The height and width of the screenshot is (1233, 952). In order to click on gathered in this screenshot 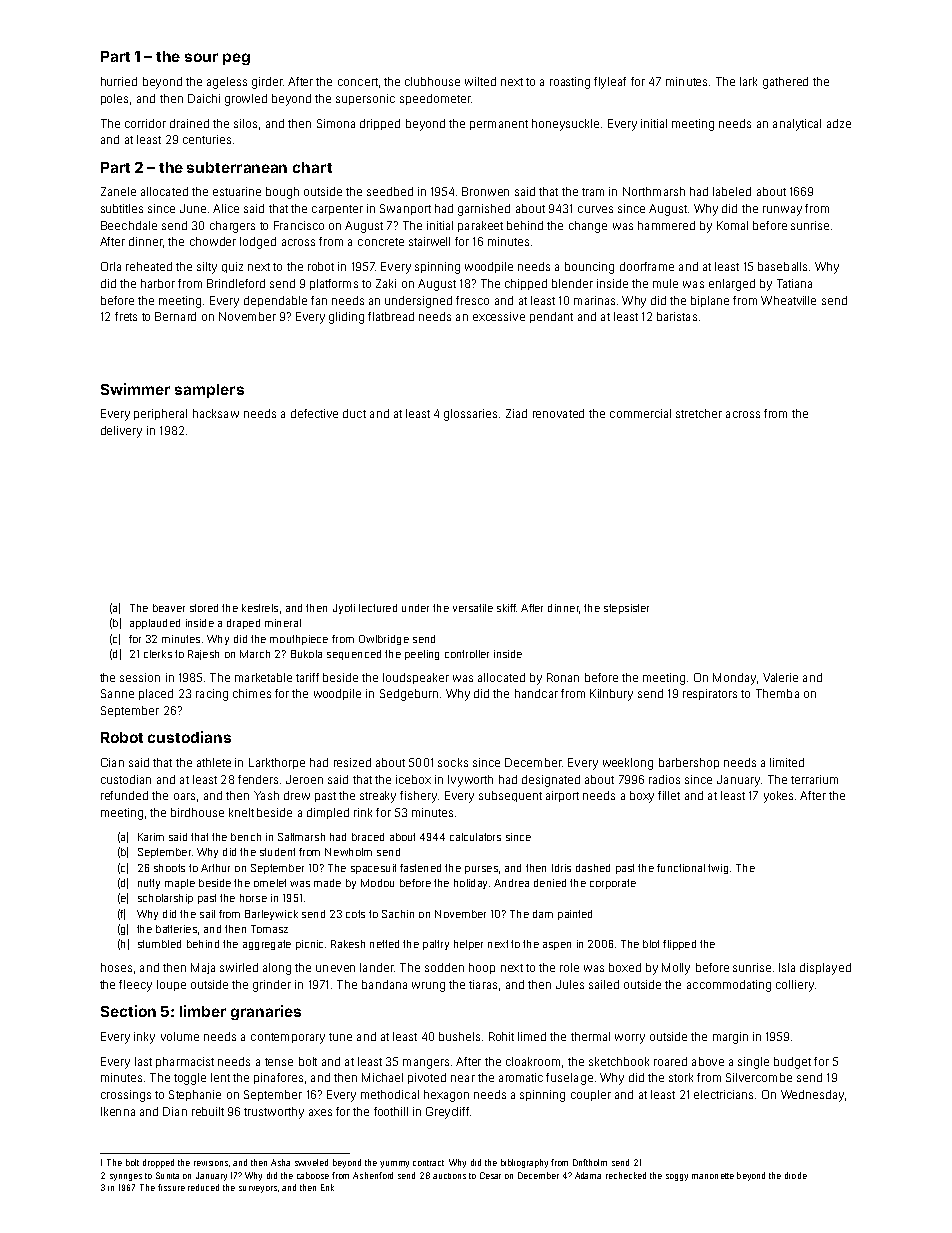, I will do `click(785, 83)`.
